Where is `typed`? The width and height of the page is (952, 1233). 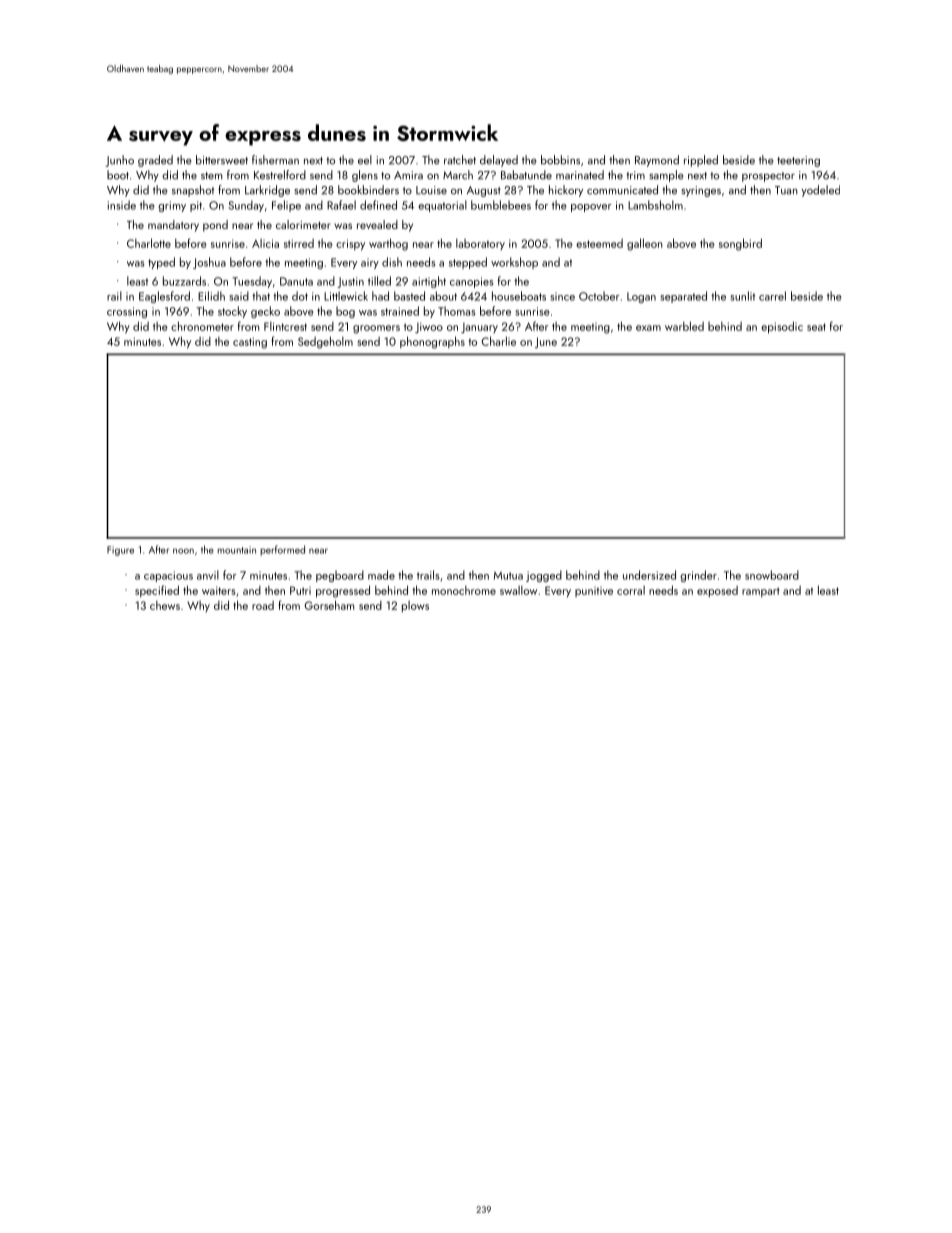 typed is located at coordinates (161, 263).
